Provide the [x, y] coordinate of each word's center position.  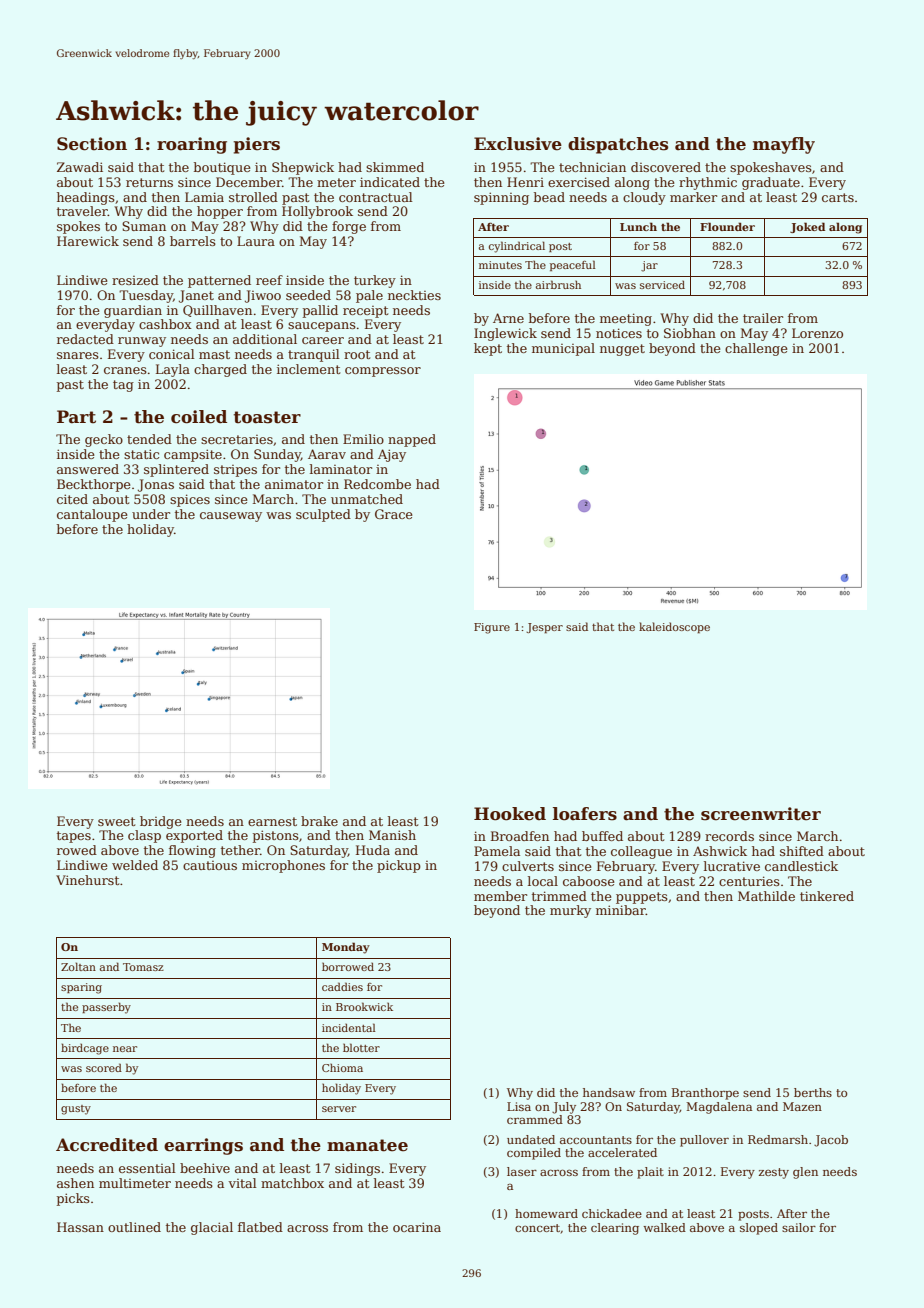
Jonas [156, 485]
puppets [642, 898]
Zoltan [78, 966]
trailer [763, 318]
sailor [799, 1227]
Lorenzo [817, 333]
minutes [500, 265]
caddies [342, 986]
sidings [357, 1169]
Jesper [544, 628]
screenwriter [761, 814]
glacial [212, 1228]
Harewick [88, 241]
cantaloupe [92, 515]
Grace [394, 514]
